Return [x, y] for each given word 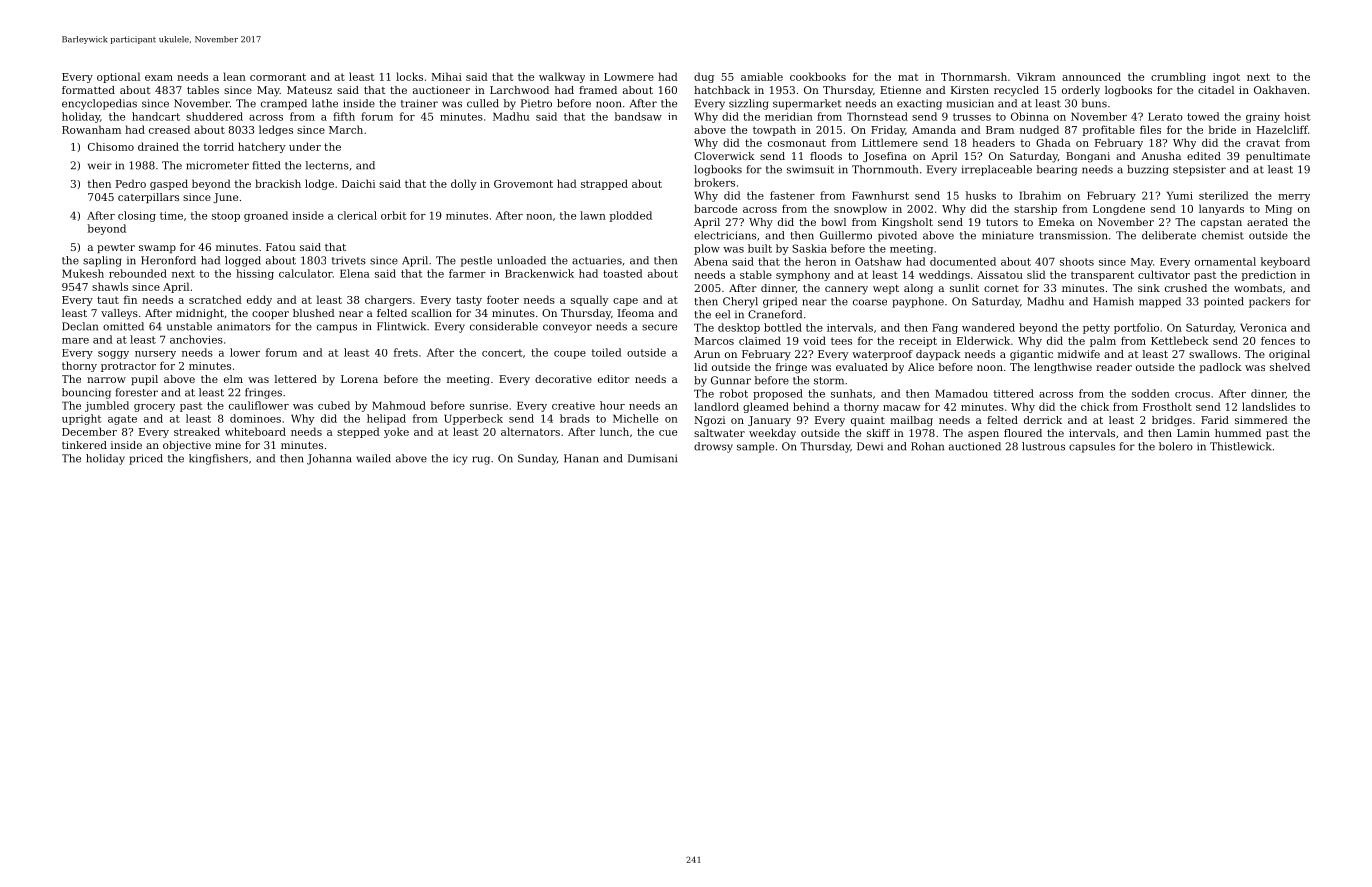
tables [203, 90]
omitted [123, 326]
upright [82, 419]
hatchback [722, 90]
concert [502, 353]
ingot [1226, 78]
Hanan [581, 458]
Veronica [1263, 327]
